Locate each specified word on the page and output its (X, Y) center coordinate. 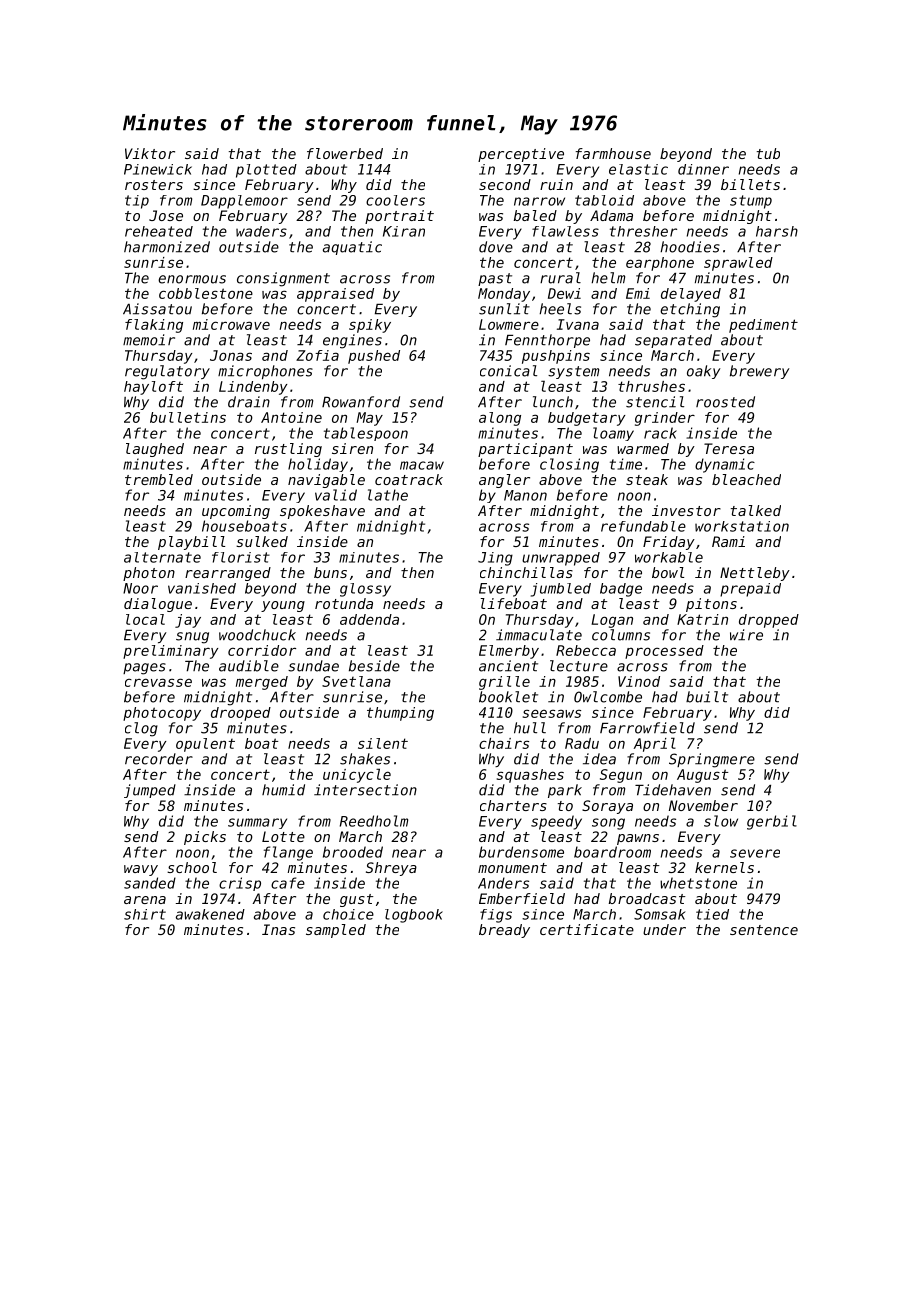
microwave (231, 324)
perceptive (521, 155)
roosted (725, 402)
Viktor (150, 153)
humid (283, 790)
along (500, 419)
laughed (155, 450)
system (573, 372)
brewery (760, 372)
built (707, 697)
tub (768, 153)
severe (755, 853)
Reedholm (374, 821)
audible (249, 666)
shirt (145, 914)
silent (383, 743)
